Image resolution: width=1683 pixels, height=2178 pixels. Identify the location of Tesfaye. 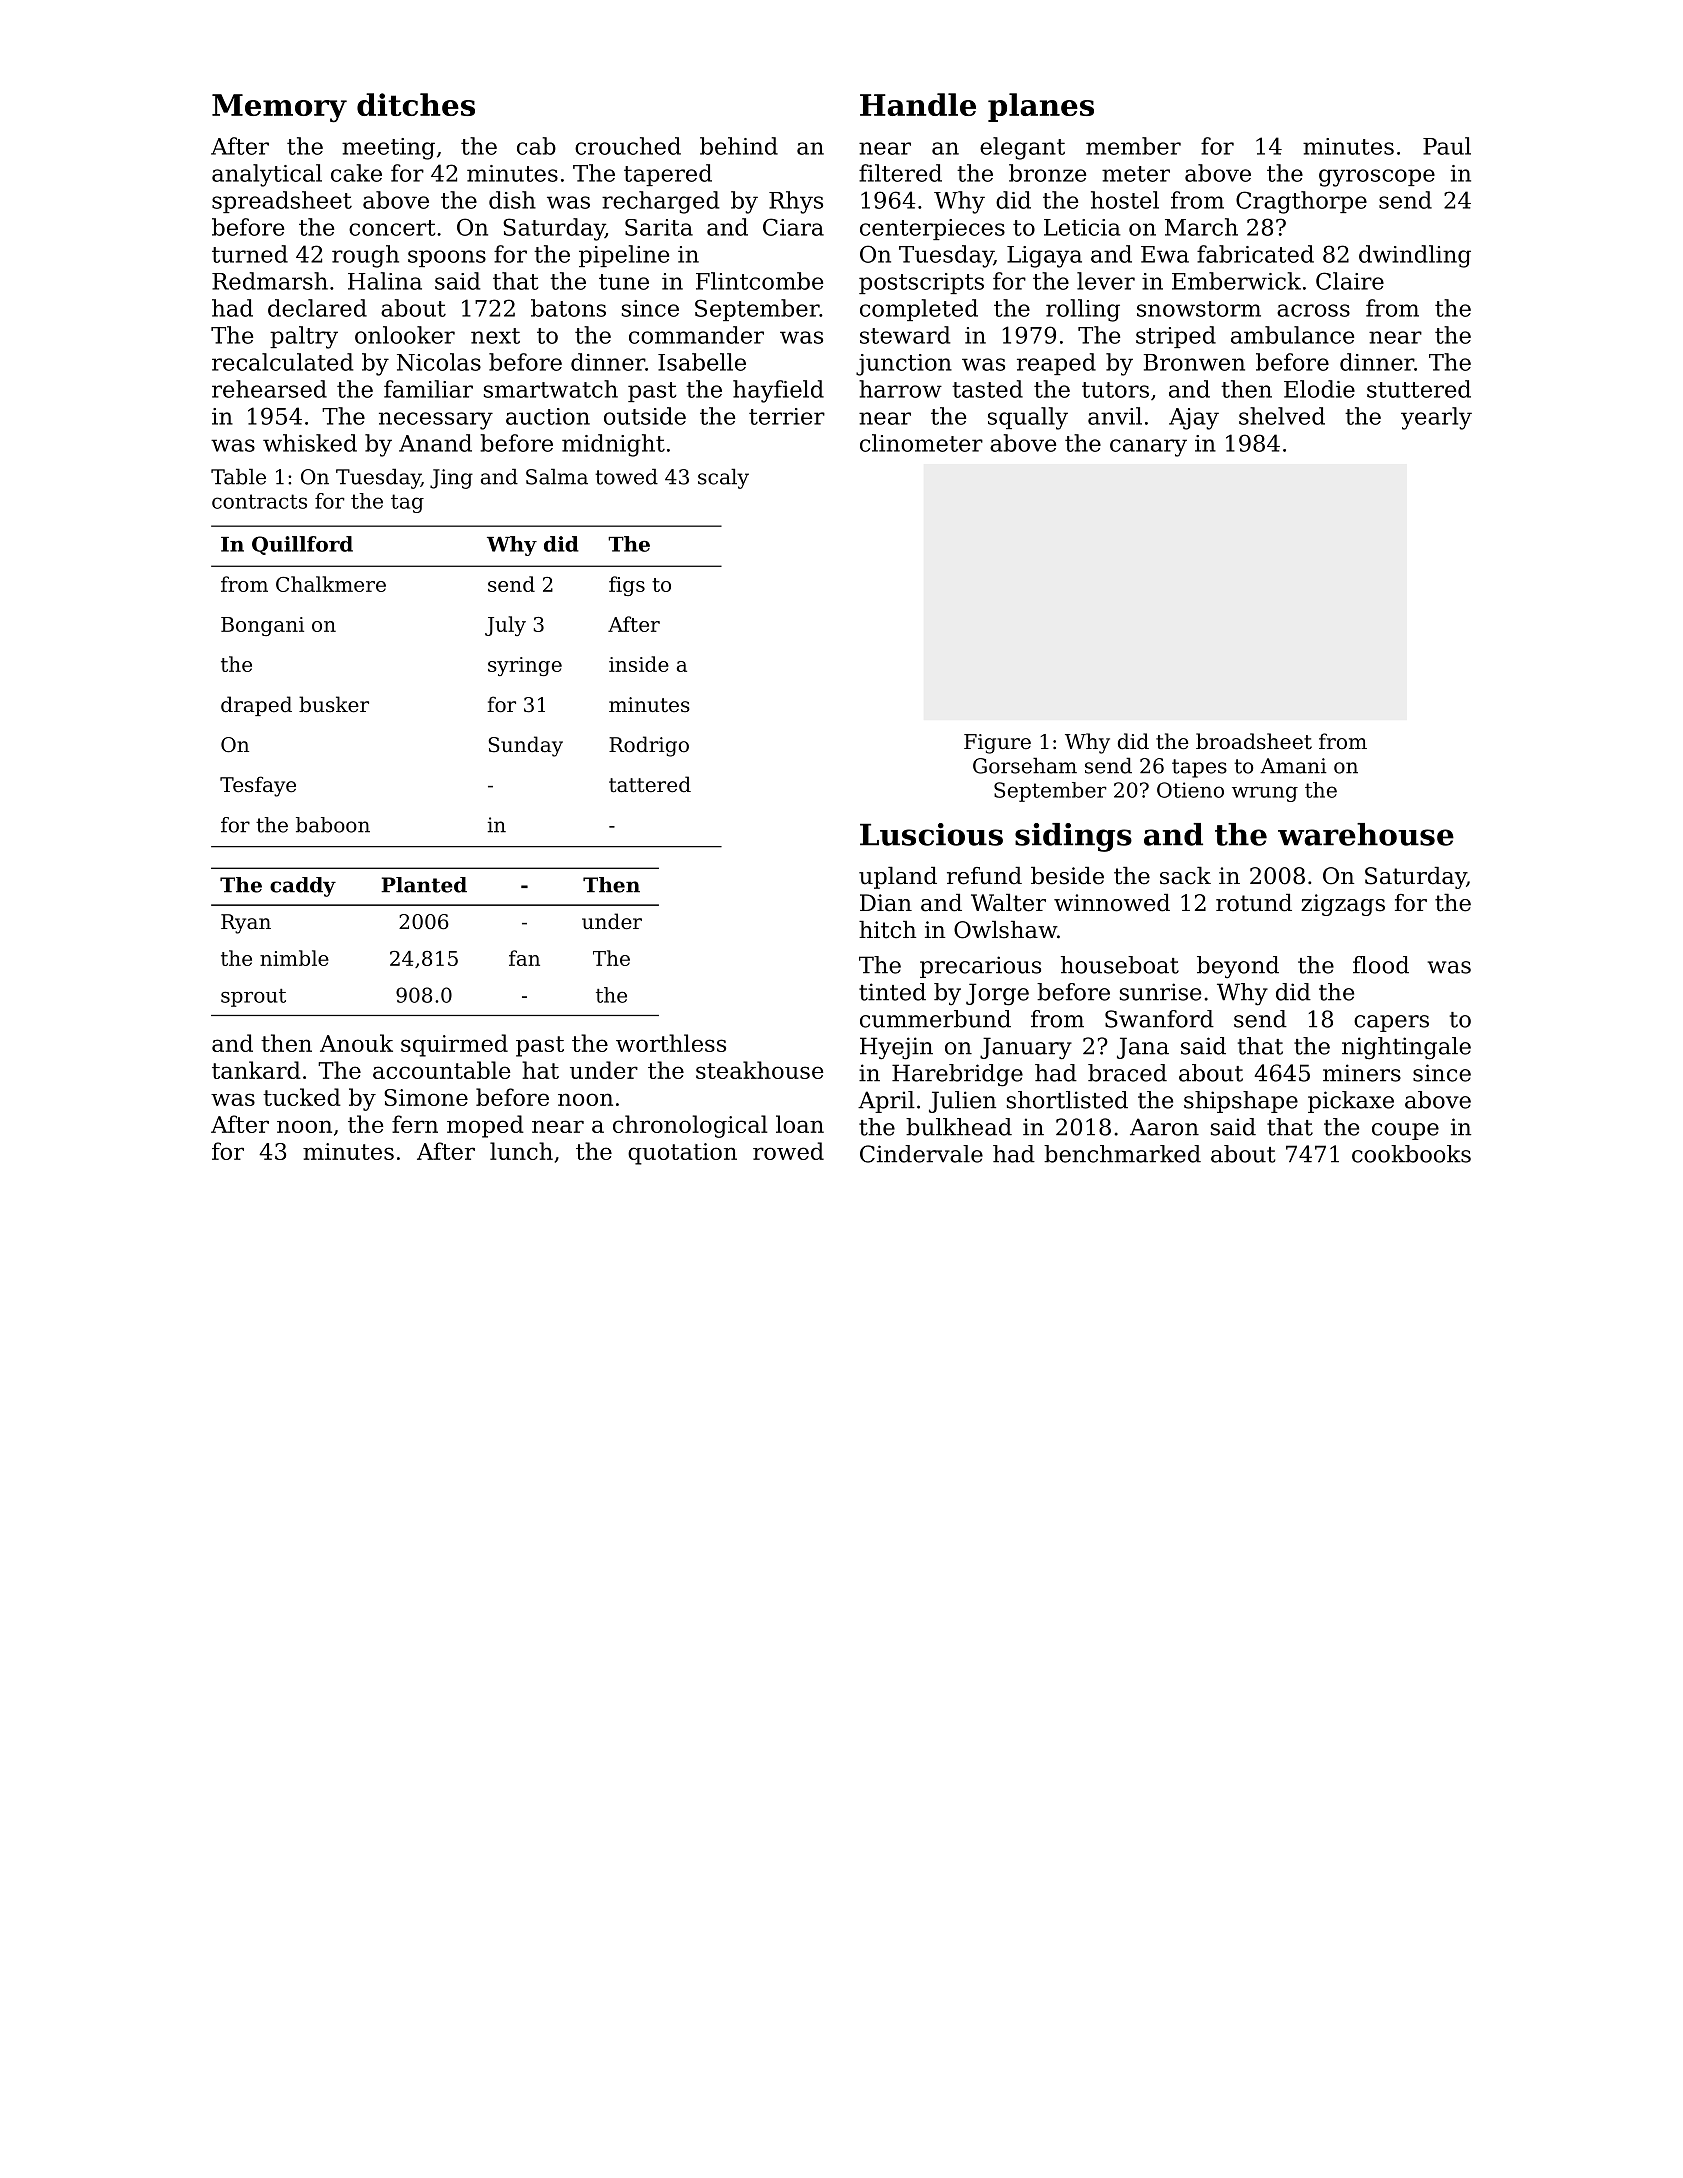
(258, 786).
